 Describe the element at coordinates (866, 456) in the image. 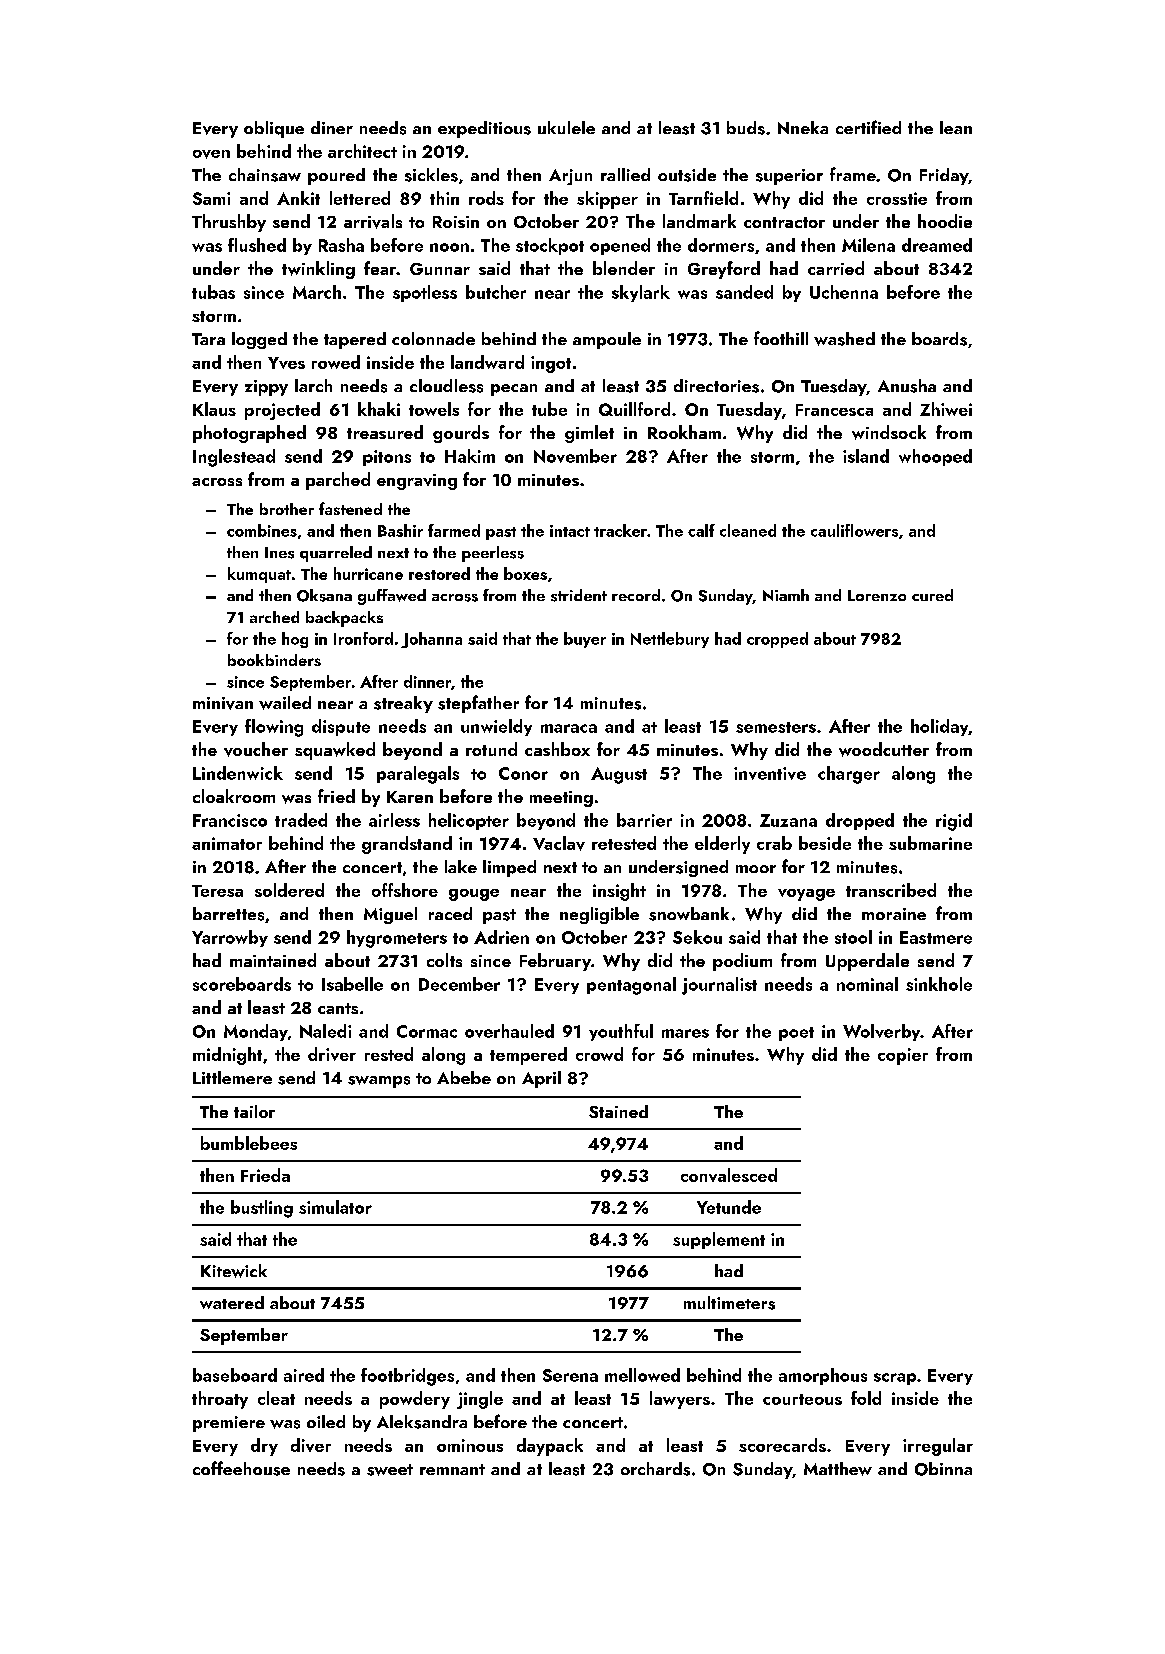

I see `island` at that location.
